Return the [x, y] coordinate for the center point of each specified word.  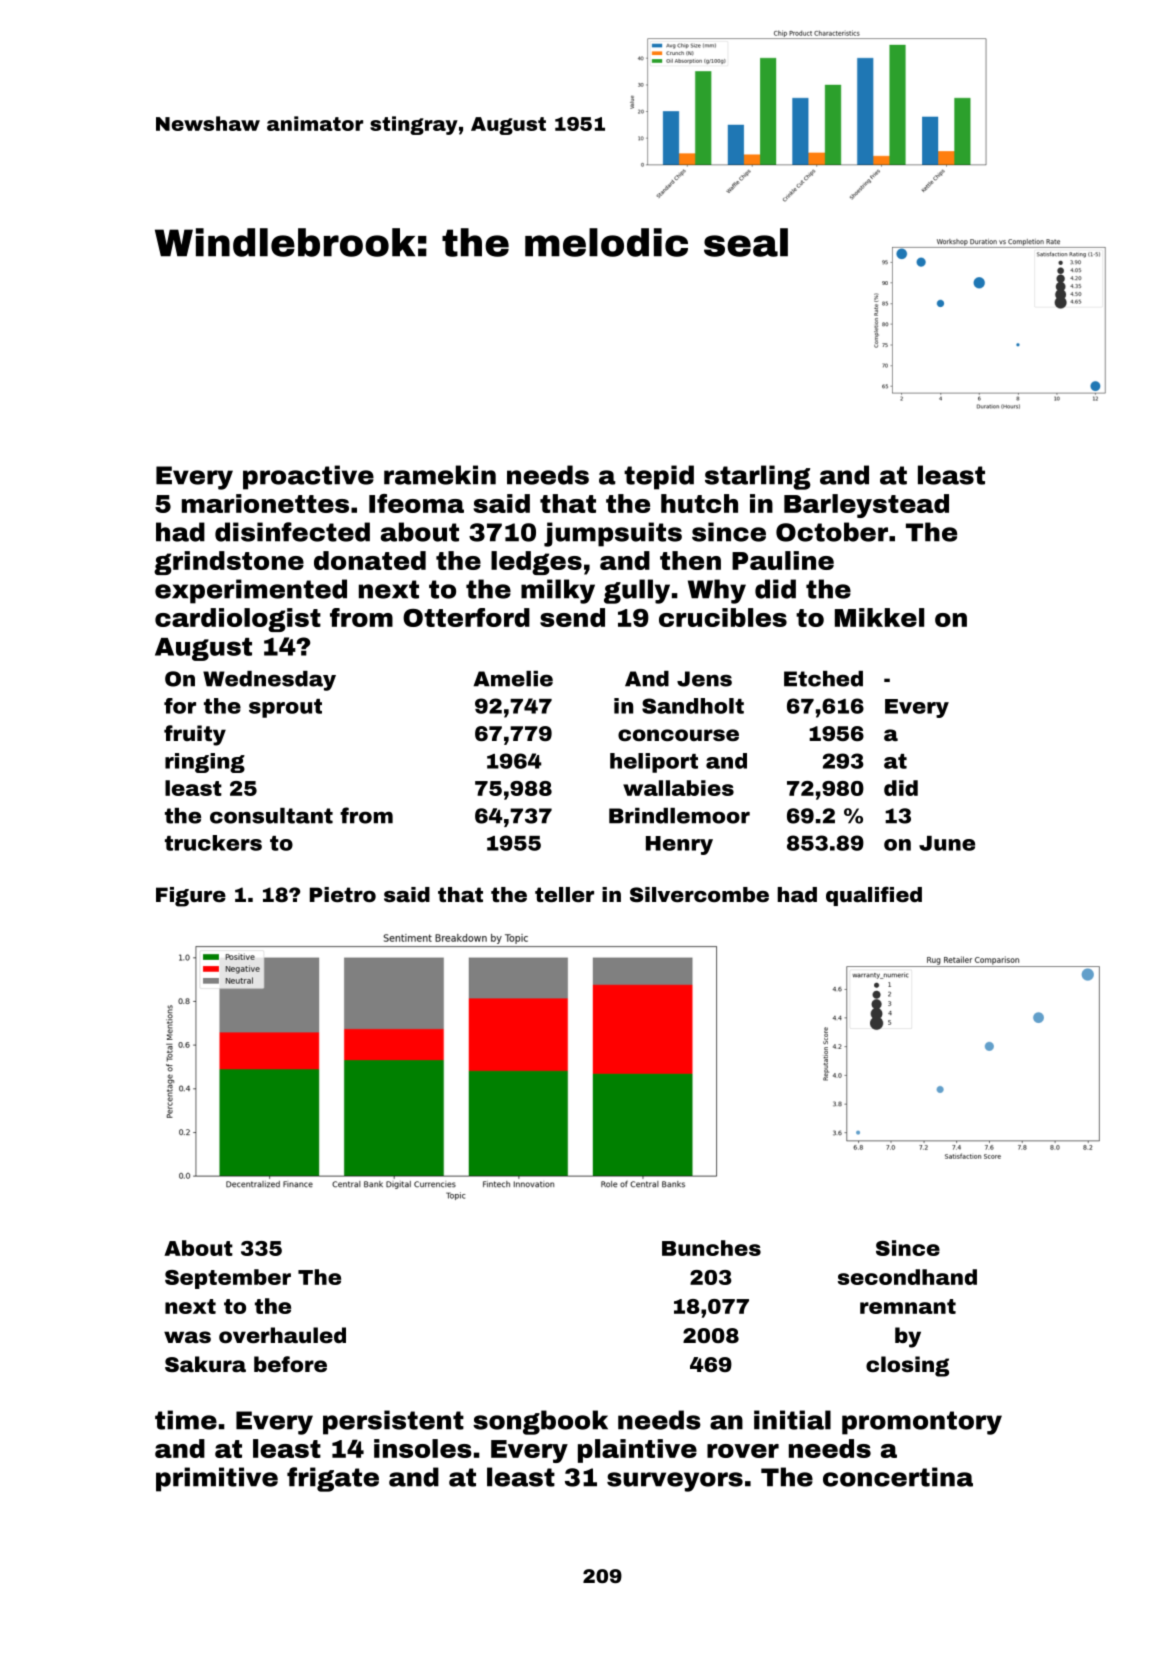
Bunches [711, 1248]
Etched [823, 679]
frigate [333, 1479]
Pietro [343, 894]
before [290, 1364]
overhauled [282, 1335]
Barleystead [866, 506]
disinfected [292, 532]
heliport [654, 763]
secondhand [907, 1277]
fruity [195, 735]
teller [564, 894]
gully [637, 591]
